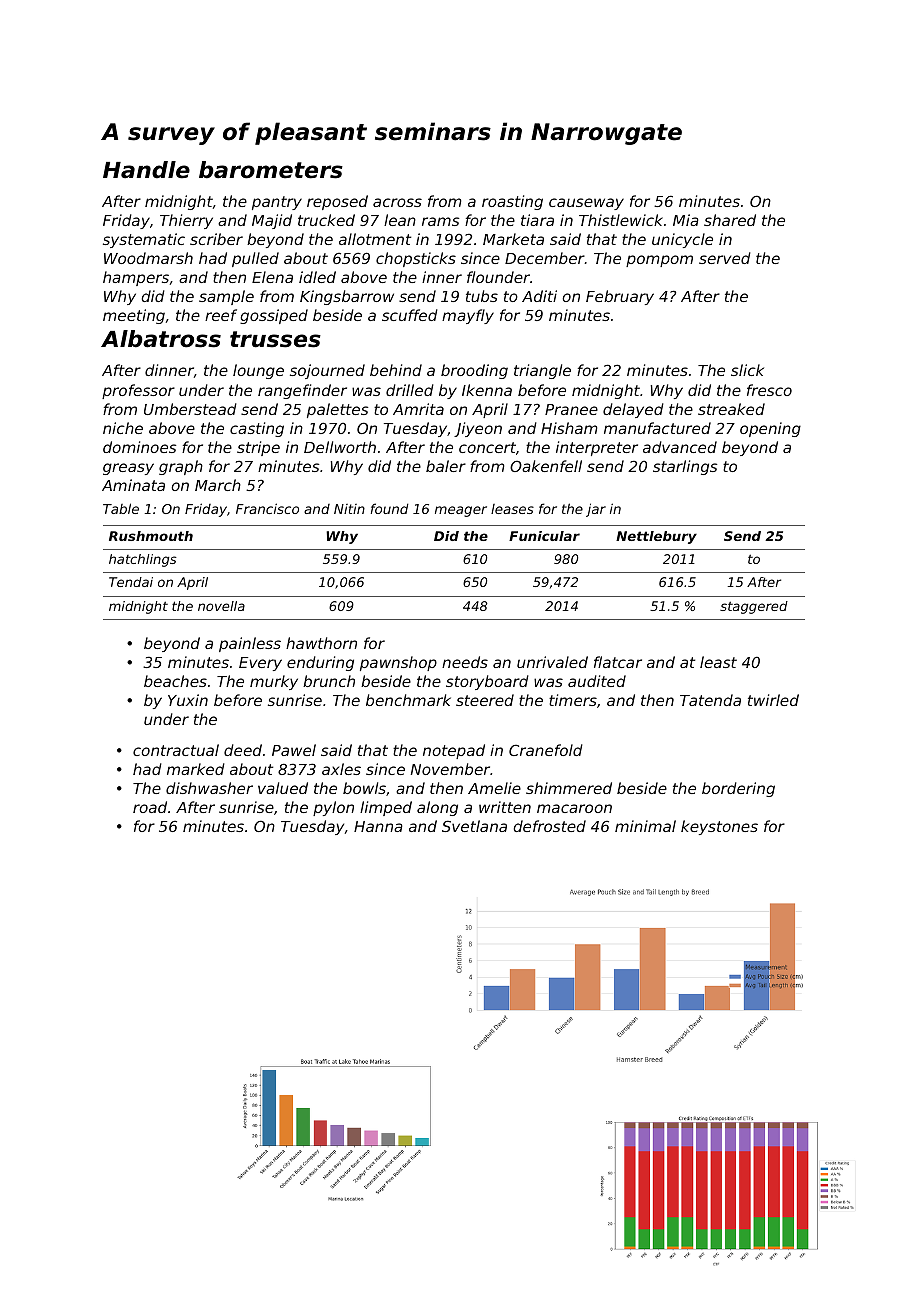  Describe the element at coordinates (512, 202) in the page. I see `roasting` at that location.
